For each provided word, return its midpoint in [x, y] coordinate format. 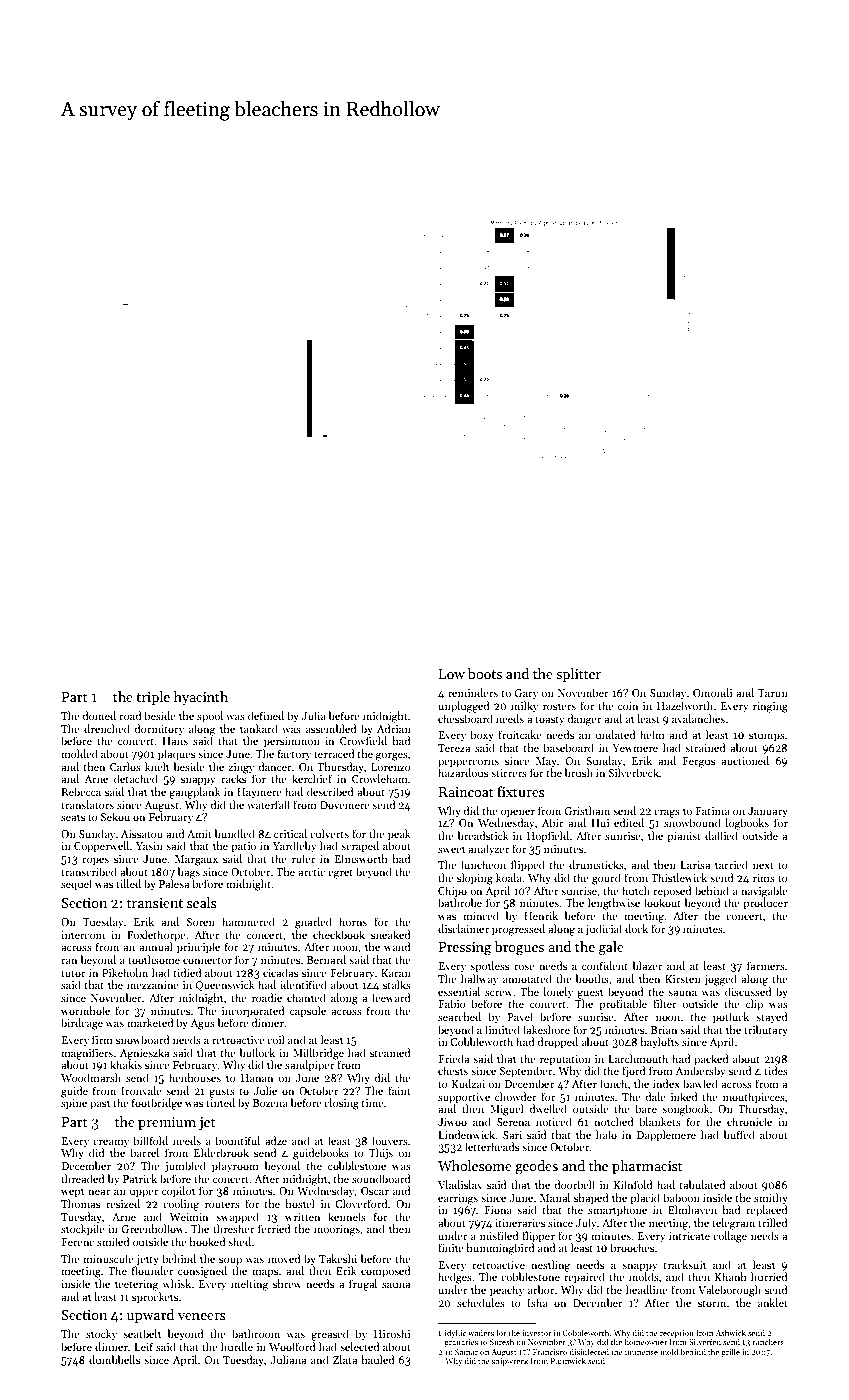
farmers [766, 965]
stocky [101, 1334]
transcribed [89, 871]
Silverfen [705, 1341]
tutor [73, 973]
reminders [473, 692]
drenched [107, 728]
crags [667, 813]
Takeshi [338, 1258]
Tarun [773, 693]
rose [524, 967]
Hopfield [548, 837]
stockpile [83, 1230]
